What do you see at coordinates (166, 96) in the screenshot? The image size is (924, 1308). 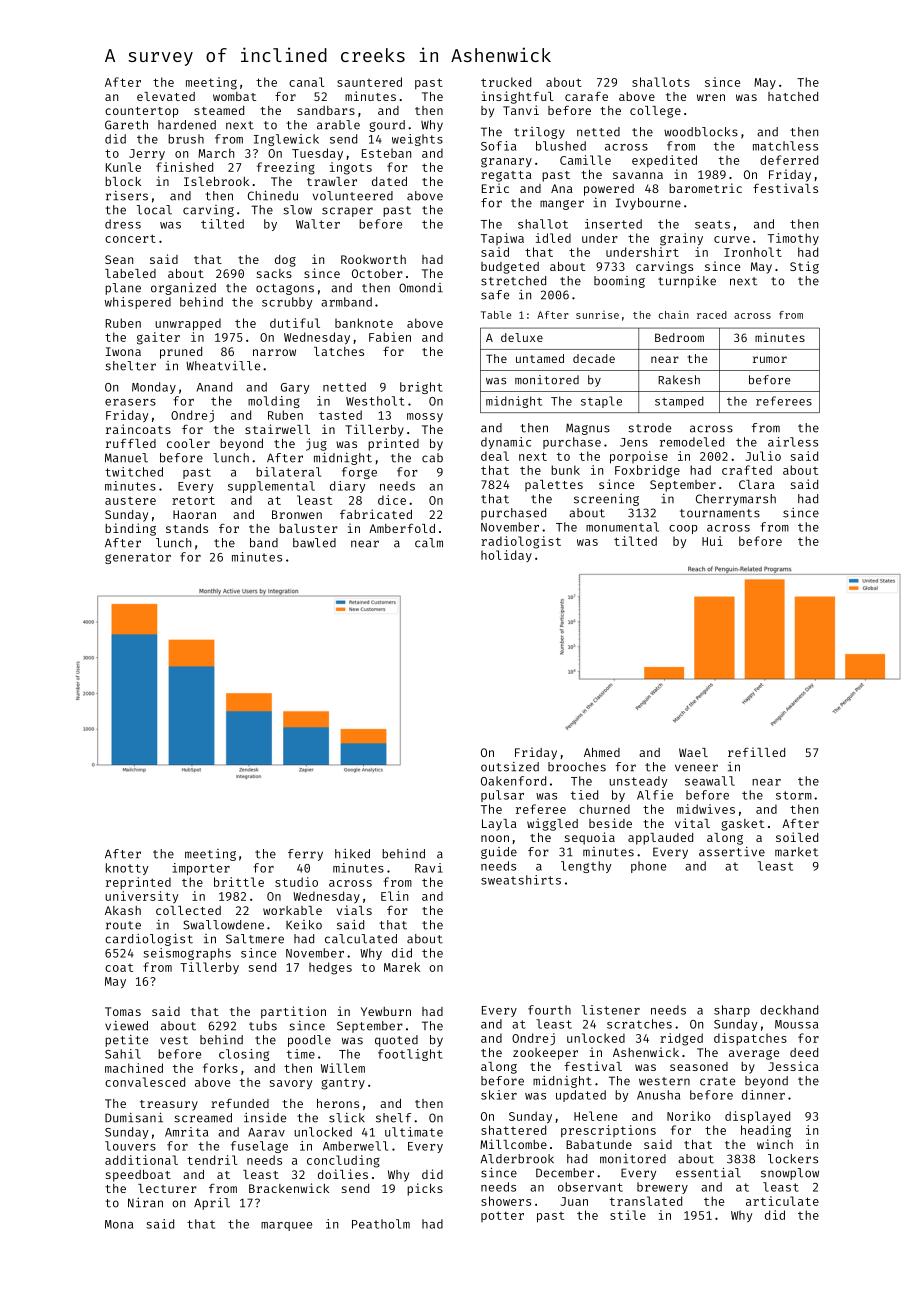 I see `elevated` at bounding box center [166, 96].
